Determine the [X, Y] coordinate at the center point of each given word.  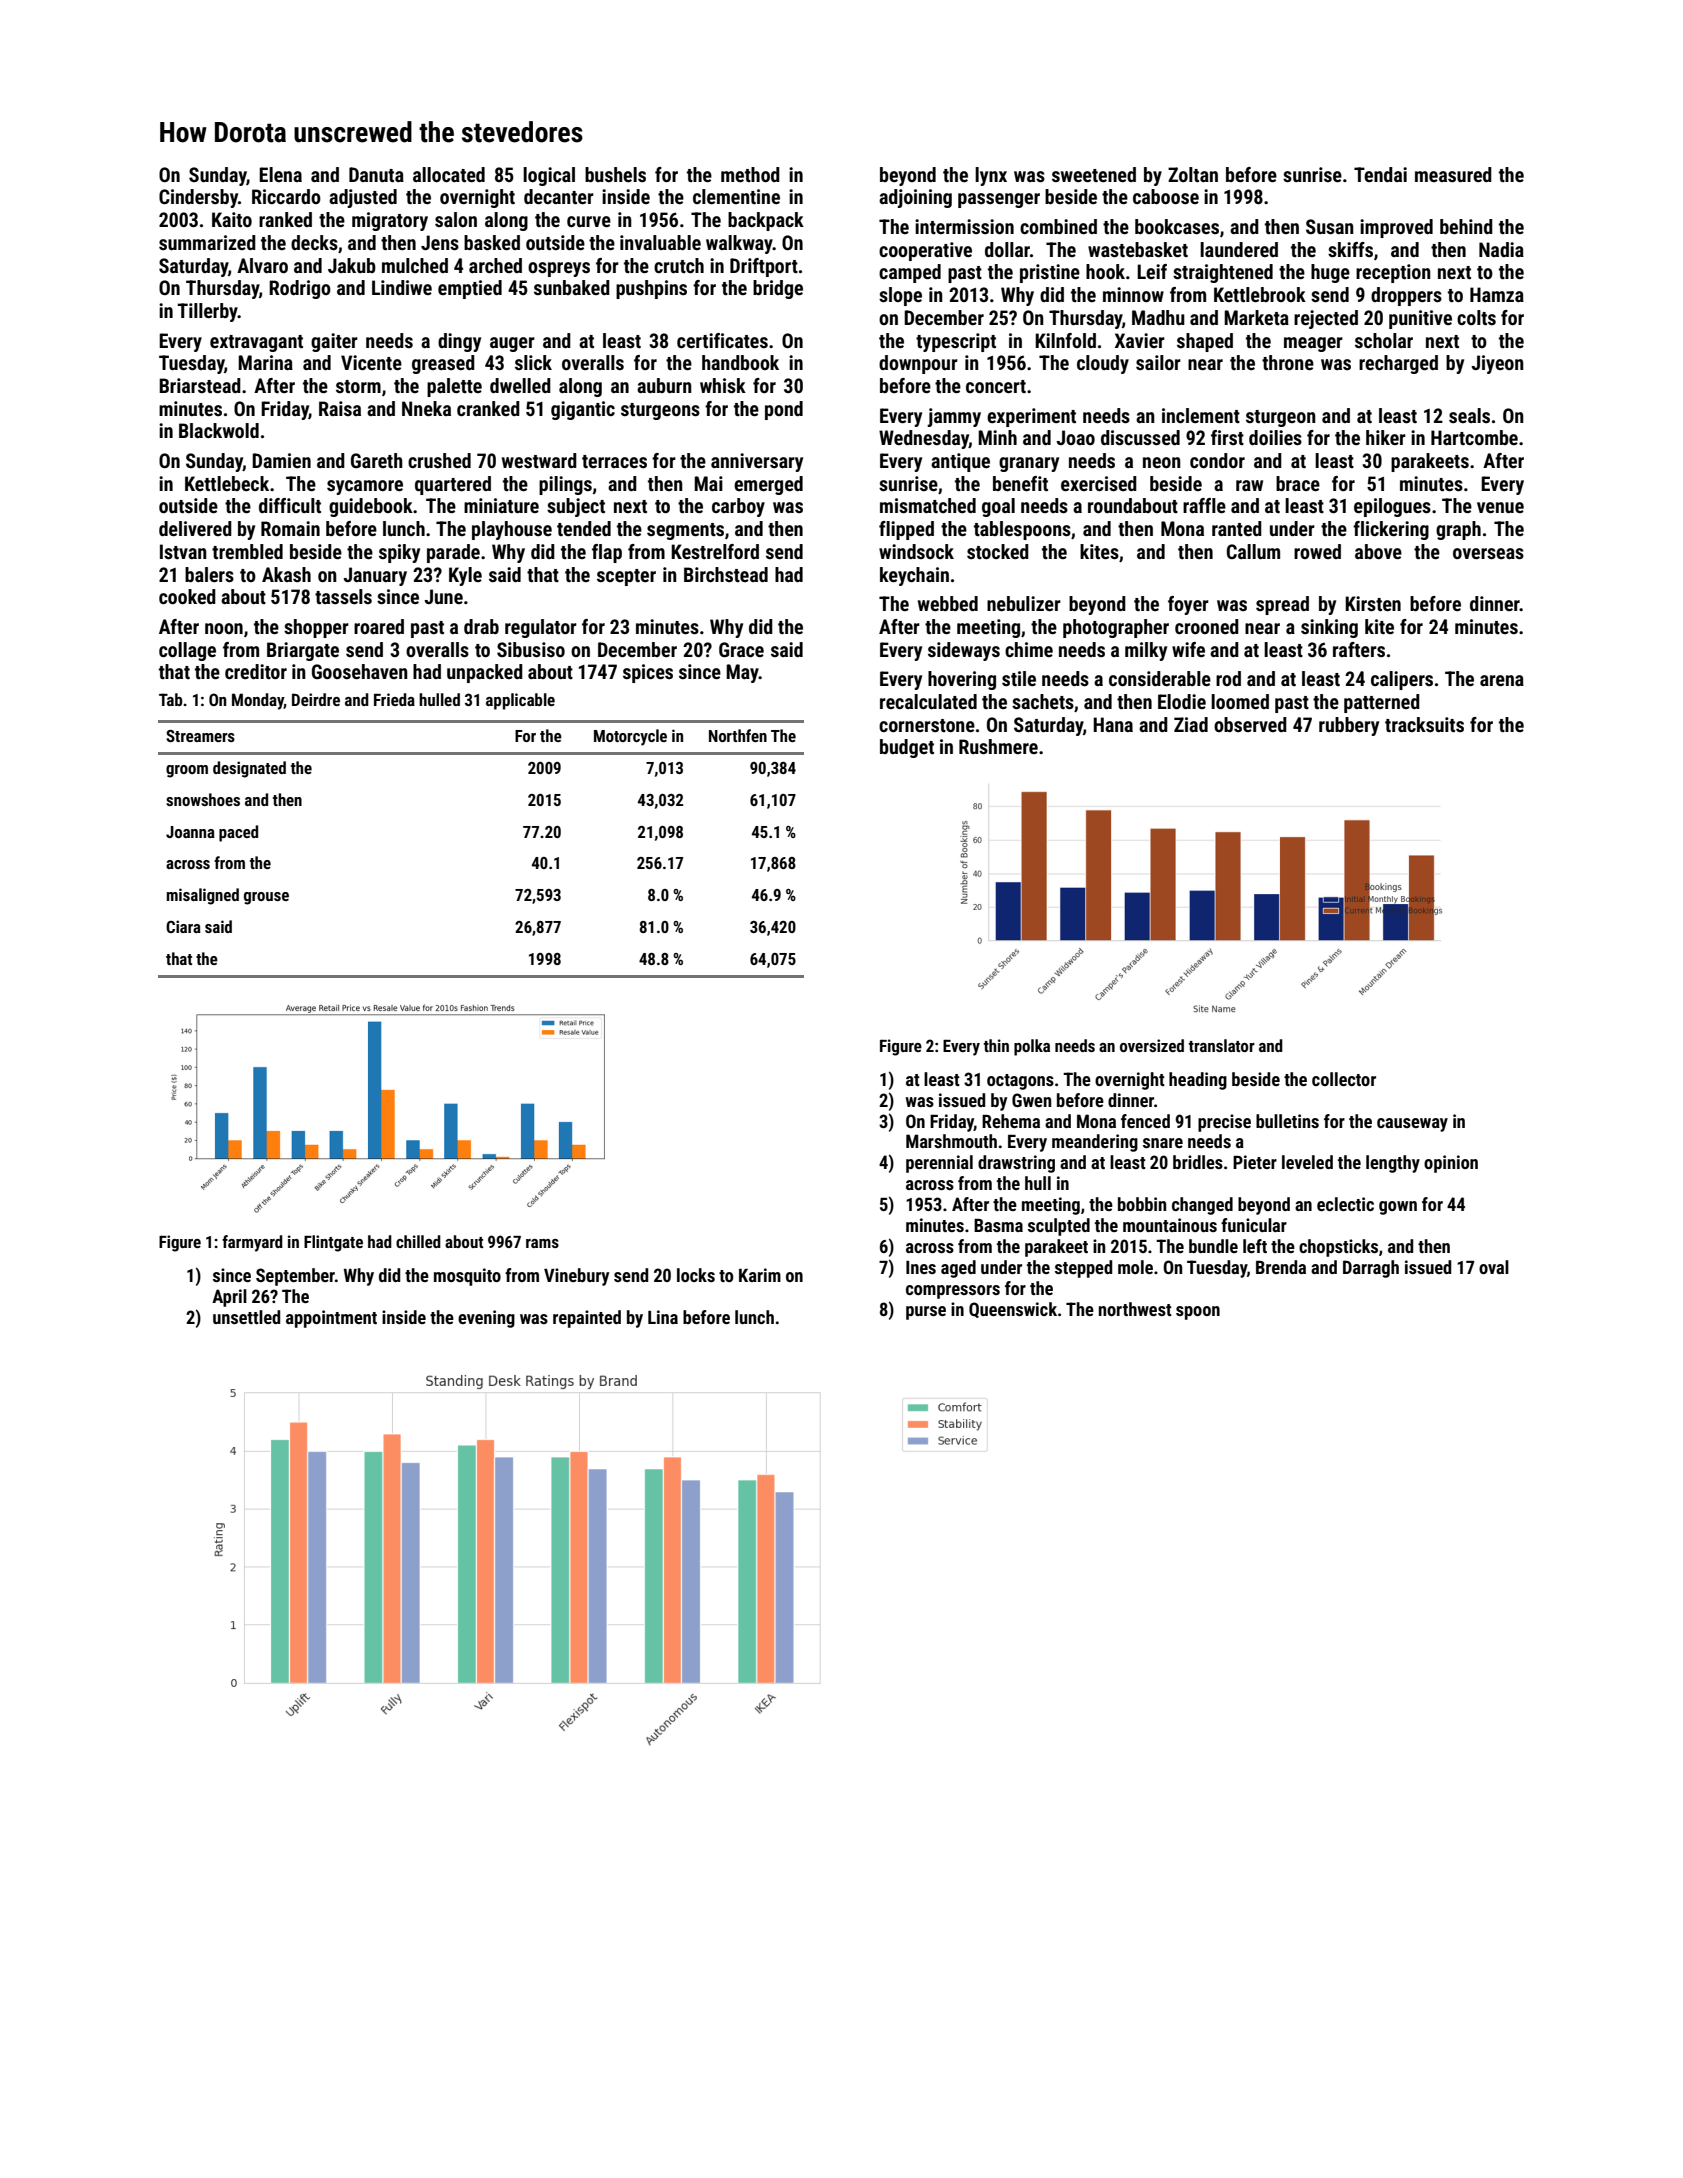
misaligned [203, 896]
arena [1502, 680]
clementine [736, 196]
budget [907, 748]
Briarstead [200, 385]
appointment [331, 1319]
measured [1453, 174]
